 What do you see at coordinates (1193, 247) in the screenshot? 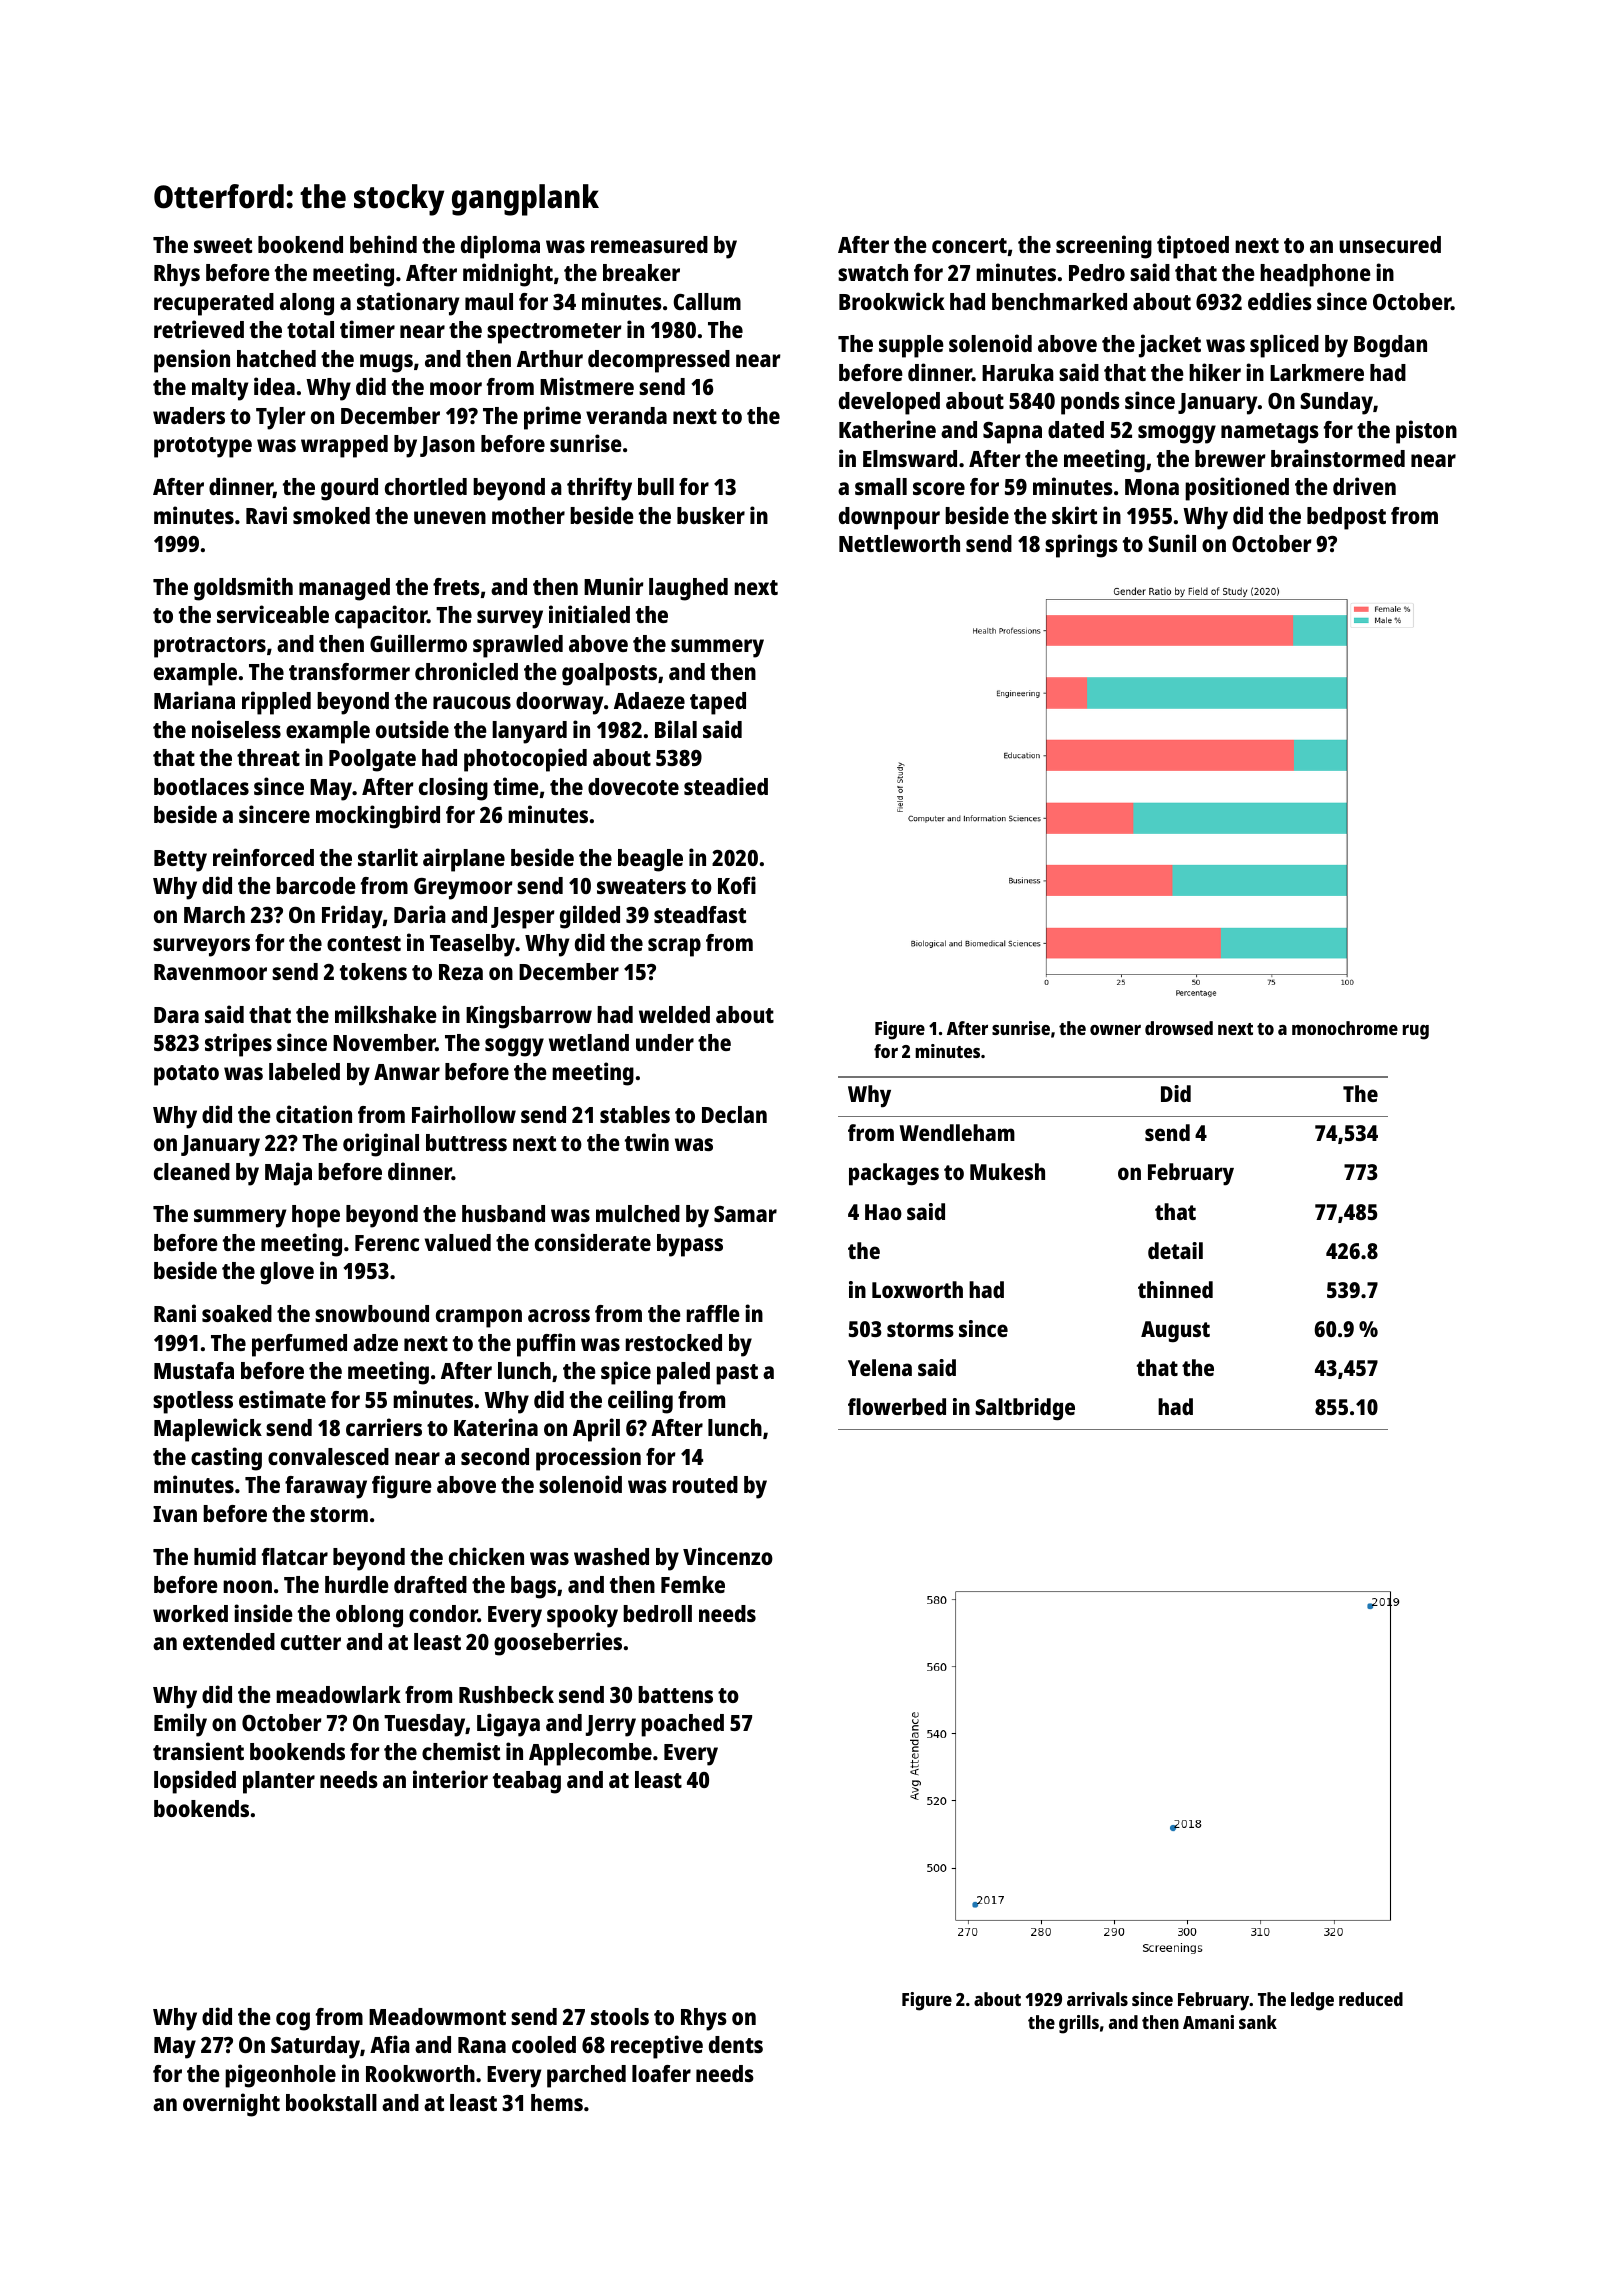
I see `tiptoed` at bounding box center [1193, 247].
